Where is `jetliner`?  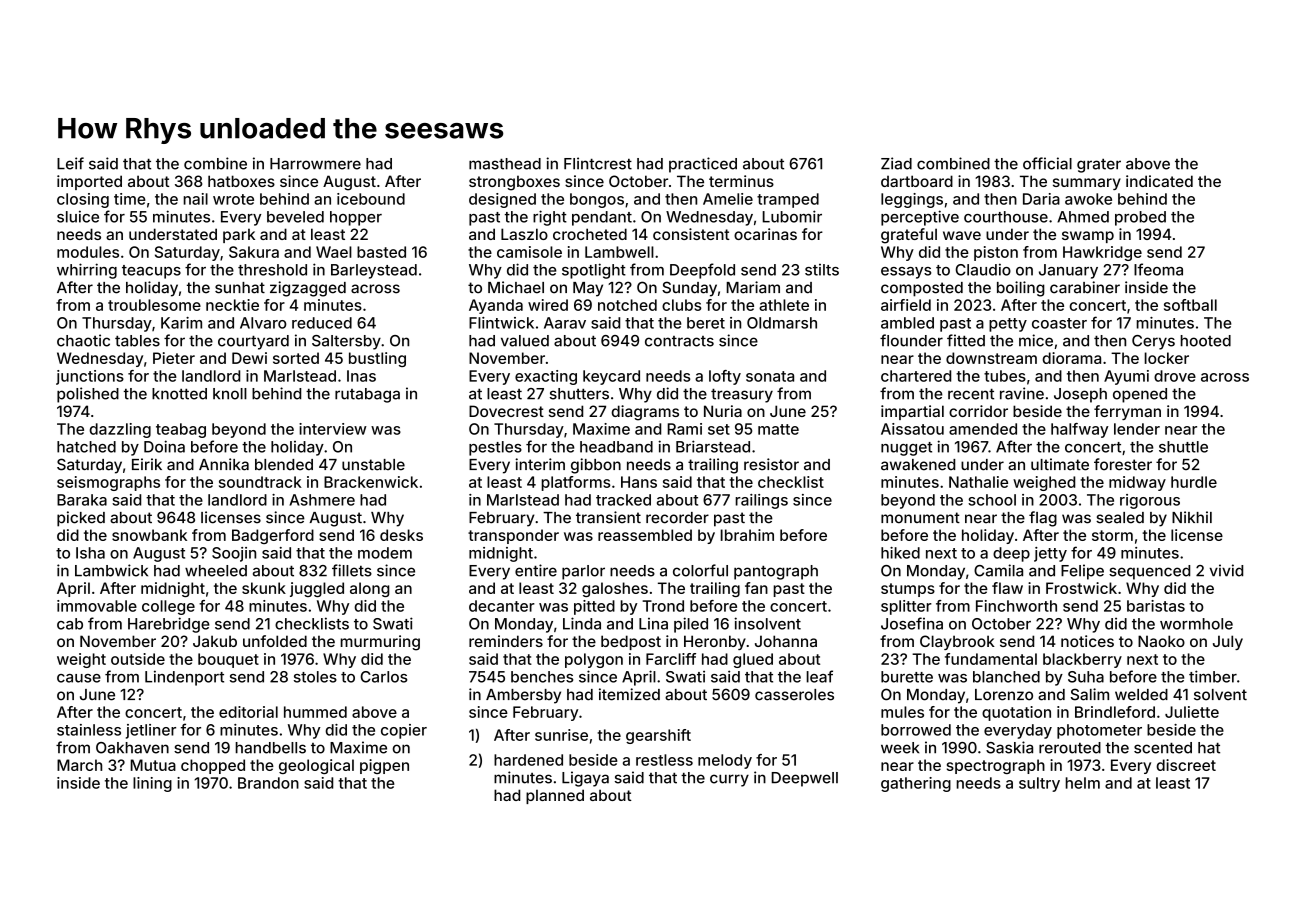 jetliner is located at coordinates (151, 731).
